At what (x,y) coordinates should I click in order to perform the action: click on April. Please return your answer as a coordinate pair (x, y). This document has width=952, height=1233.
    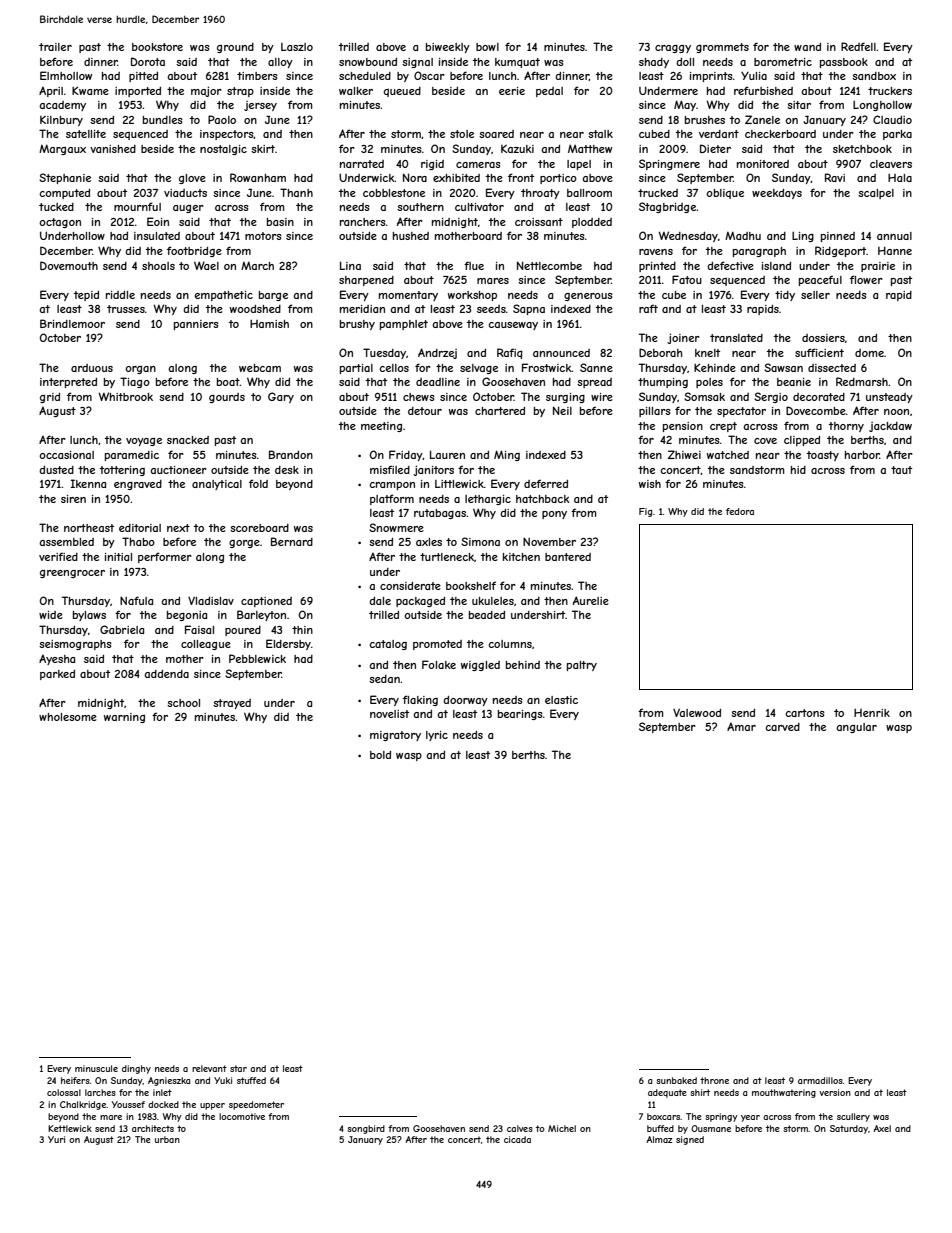
    Looking at the image, I should click on (51, 91).
